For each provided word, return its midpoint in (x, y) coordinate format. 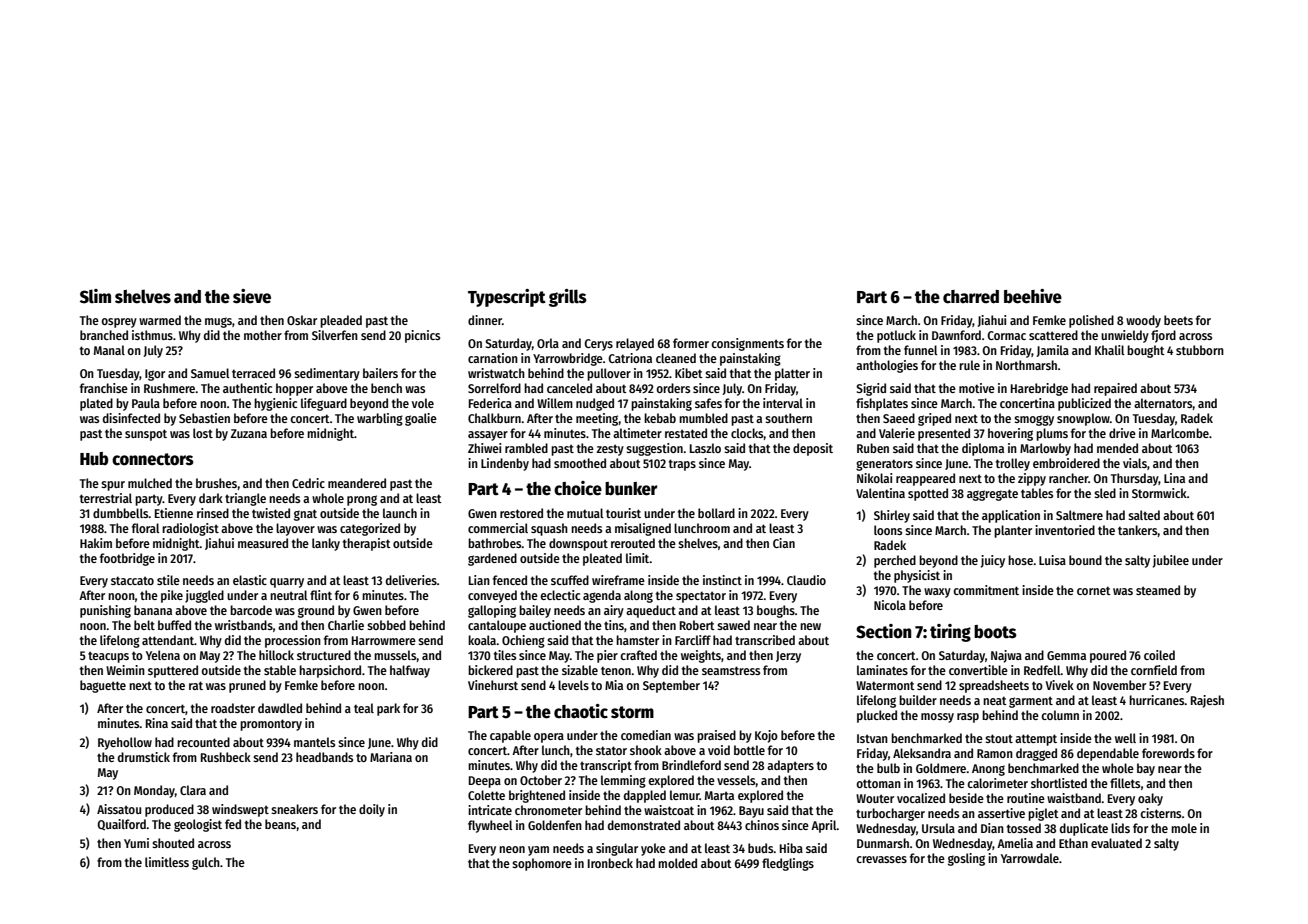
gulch (206, 863)
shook (646, 750)
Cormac (1006, 335)
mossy (937, 718)
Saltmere (1079, 515)
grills (568, 298)
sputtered (173, 671)
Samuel (210, 373)
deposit (813, 449)
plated (96, 404)
